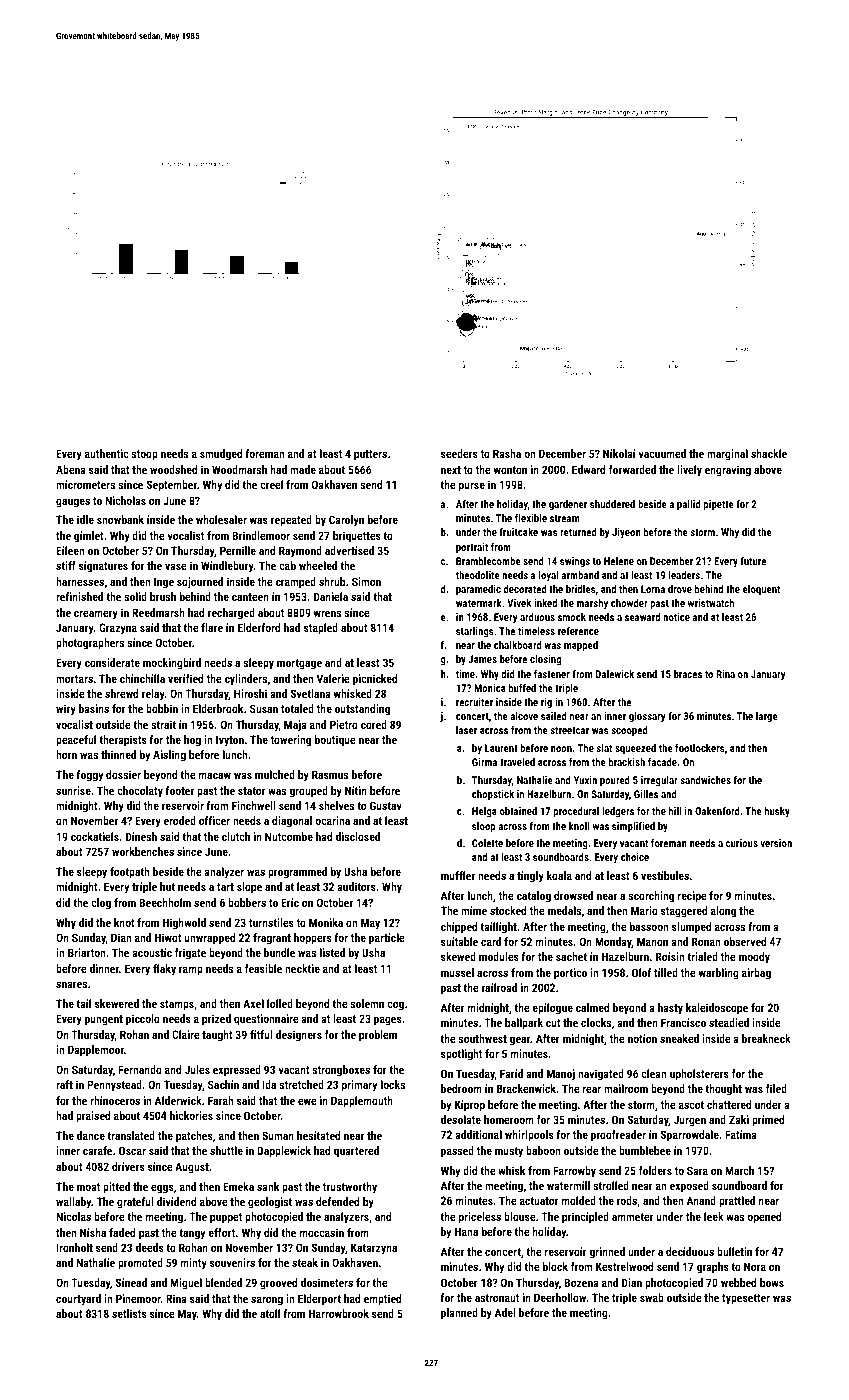  What do you see at coordinates (679, 1038) in the screenshot?
I see `sneaked` at bounding box center [679, 1038].
